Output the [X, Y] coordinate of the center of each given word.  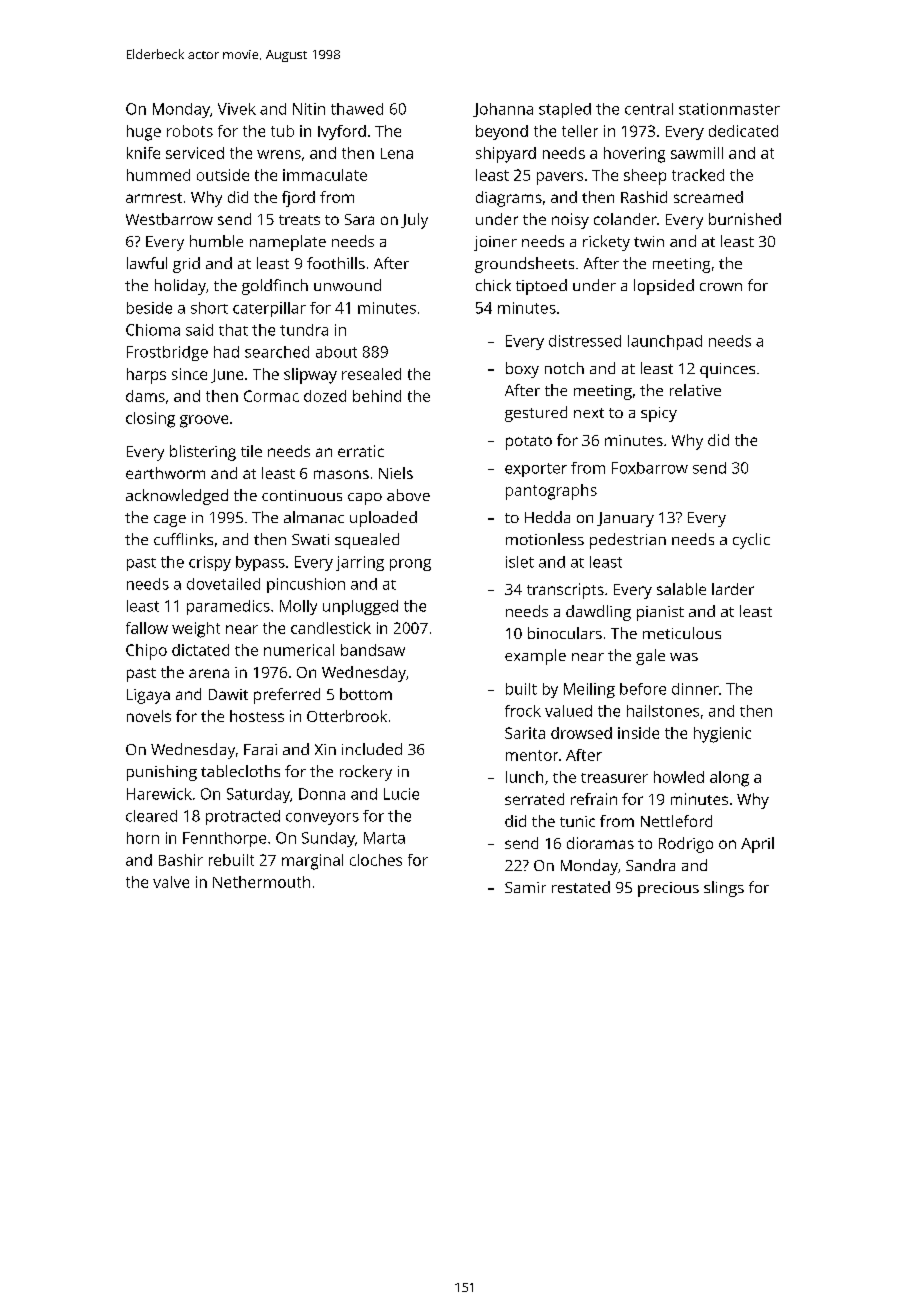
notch [564, 368]
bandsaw [373, 650]
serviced [195, 153]
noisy [570, 221]
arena [209, 673]
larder [733, 589]
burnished [745, 219]
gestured [536, 414]
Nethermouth [261, 882]
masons [341, 474]
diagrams [509, 199]
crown [721, 287]
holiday [180, 287]
